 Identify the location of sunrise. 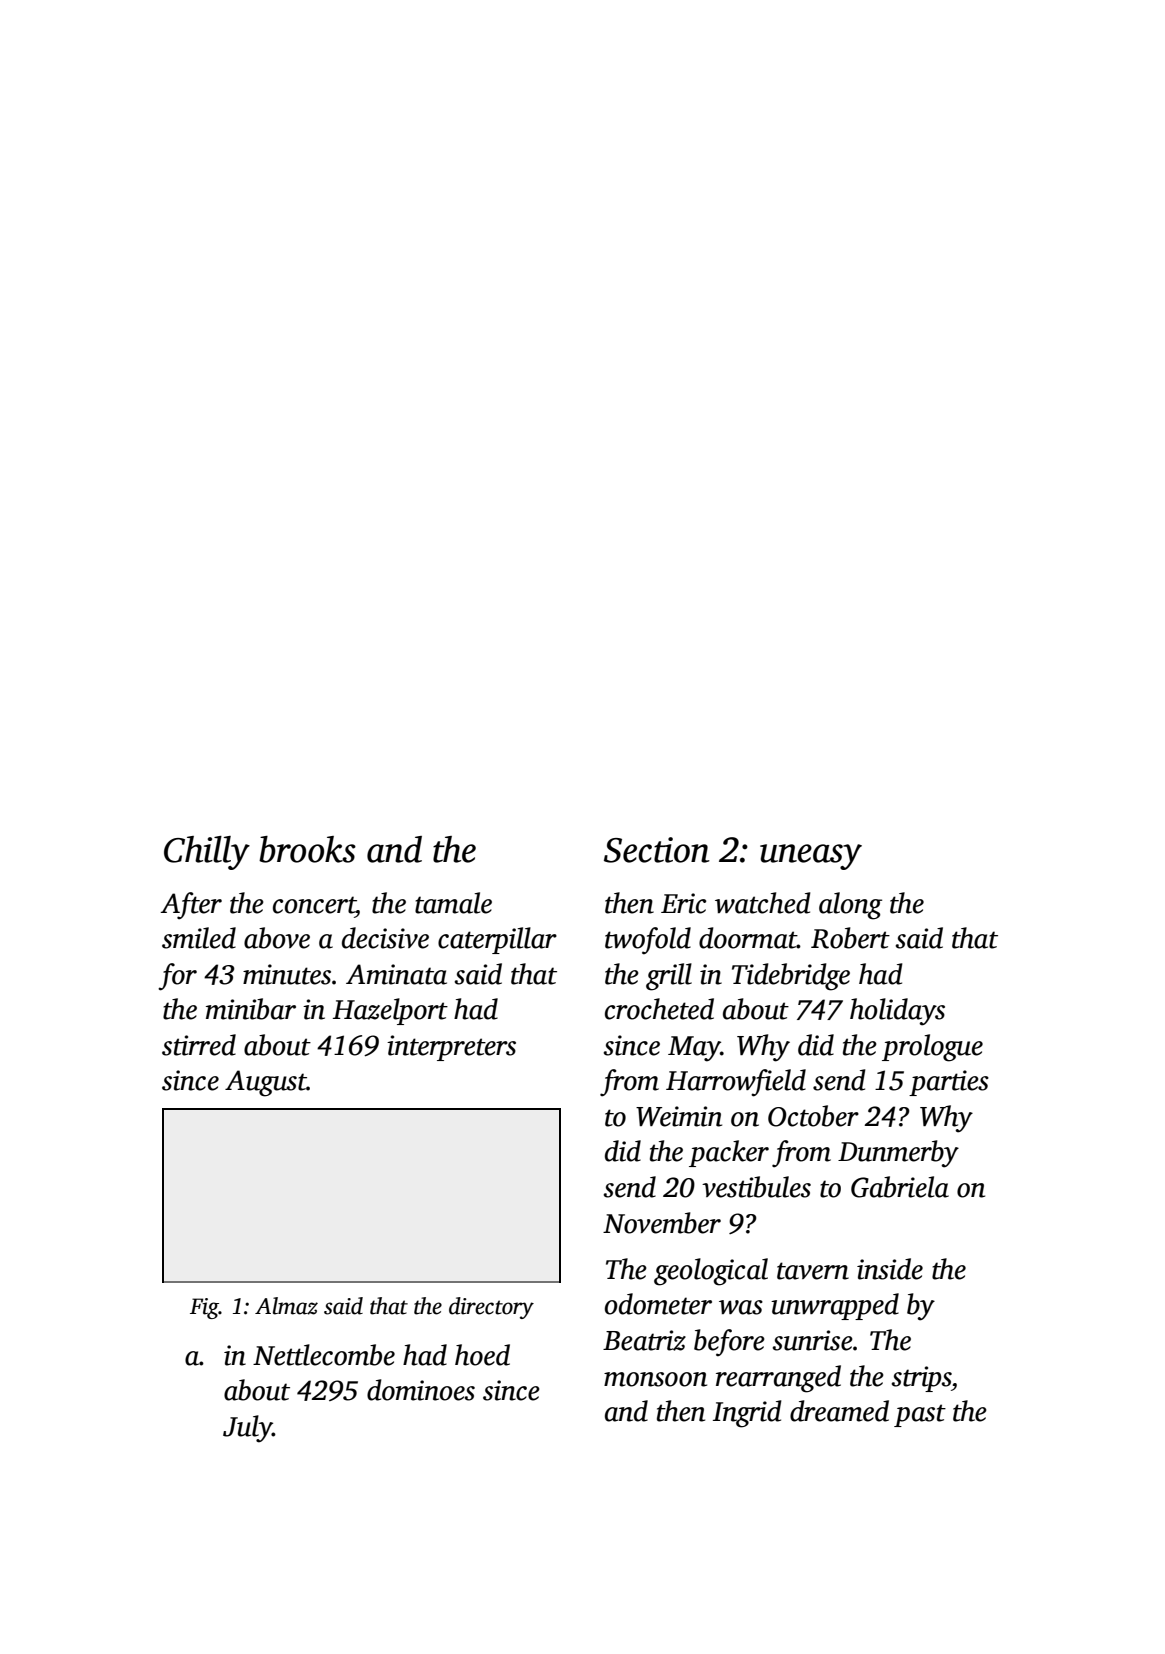
(812, 1340).
